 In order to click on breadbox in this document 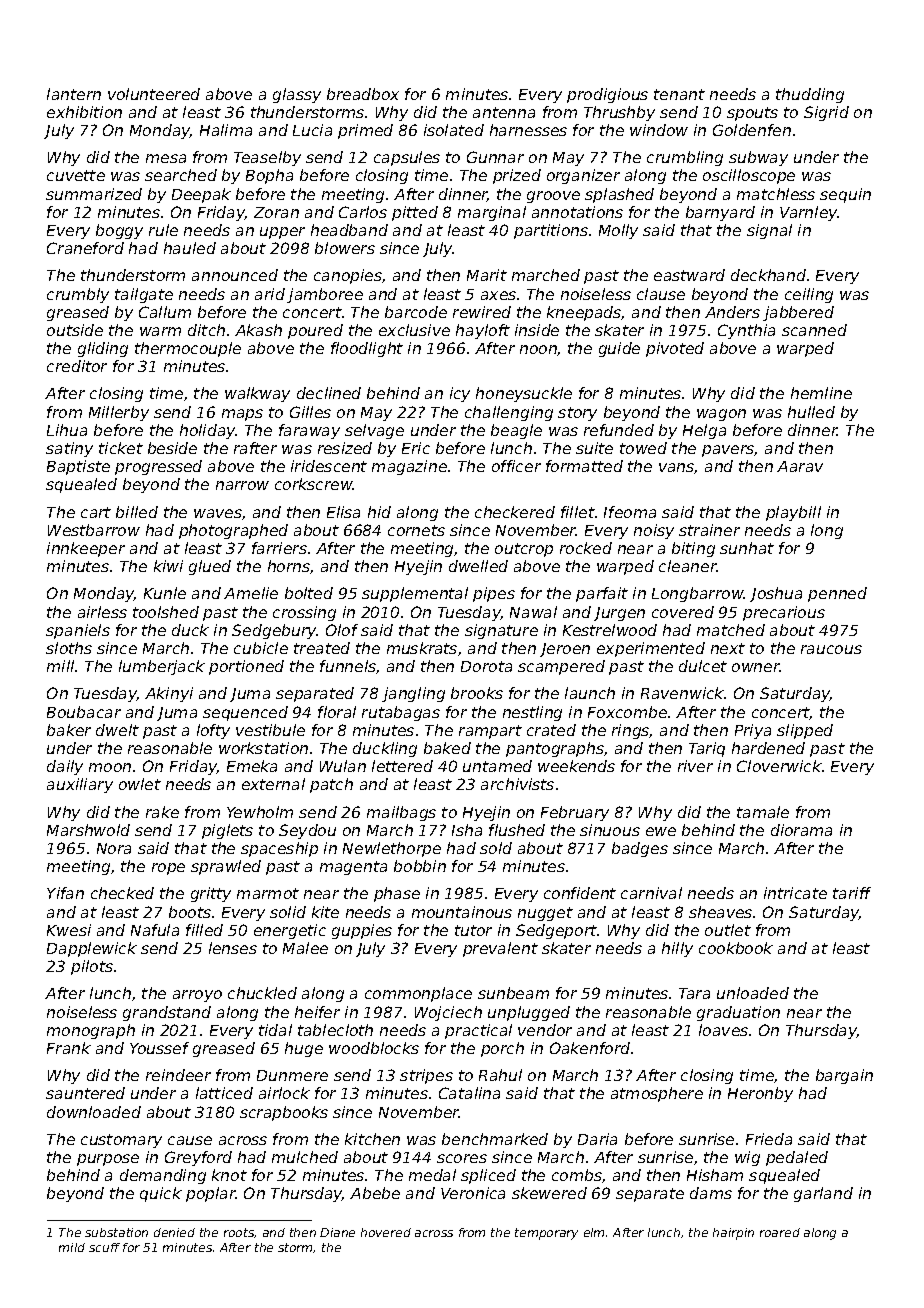, I will do `click(363, 94)`.
